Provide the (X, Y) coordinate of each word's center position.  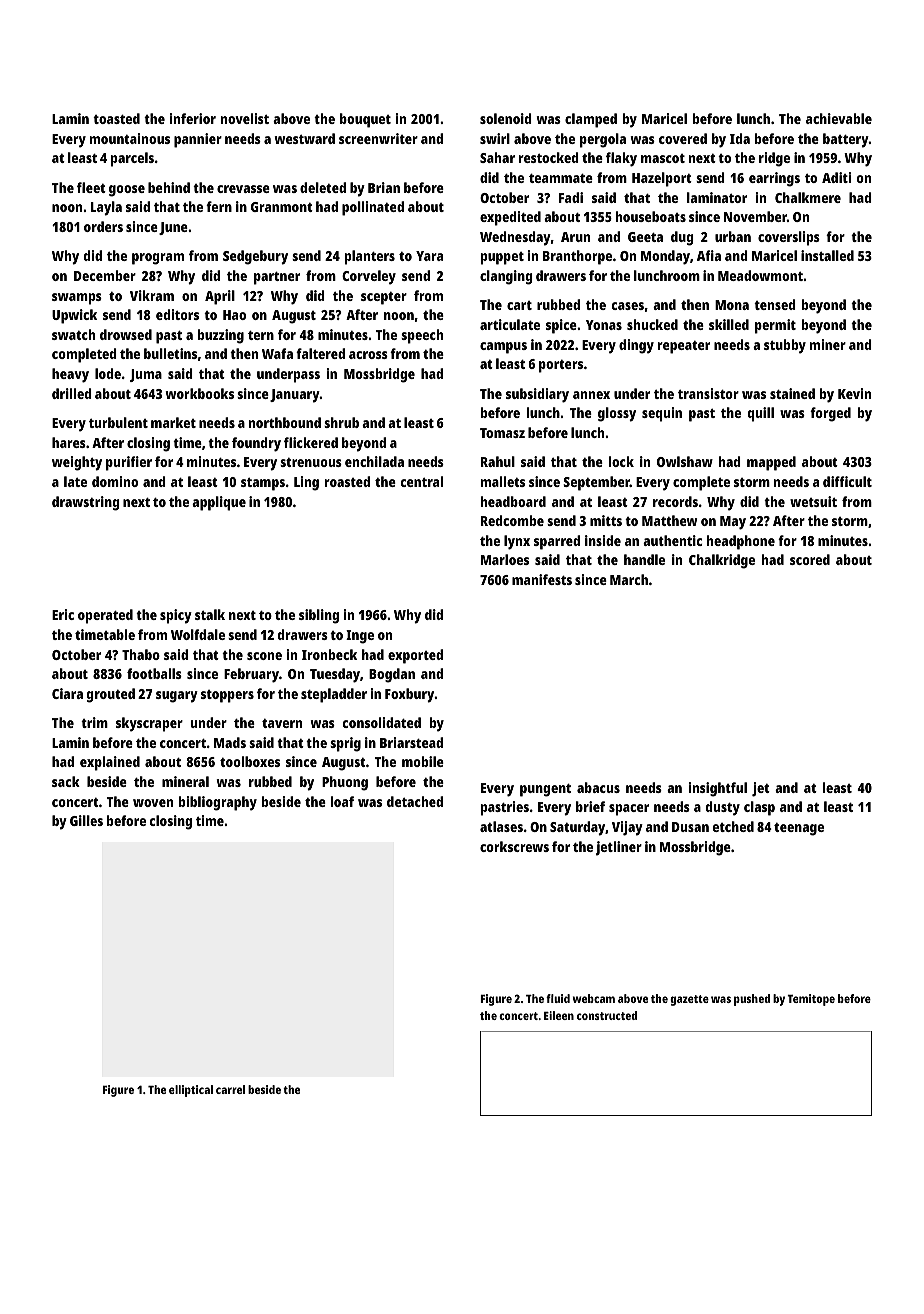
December (105, 275)
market (173, 422)
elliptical (191, 1091)
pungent (545, 790)
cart (519, 305)
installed (827, 255)
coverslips (789, 238)
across (368, 355)
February (251, 675)
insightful (718, 789)
